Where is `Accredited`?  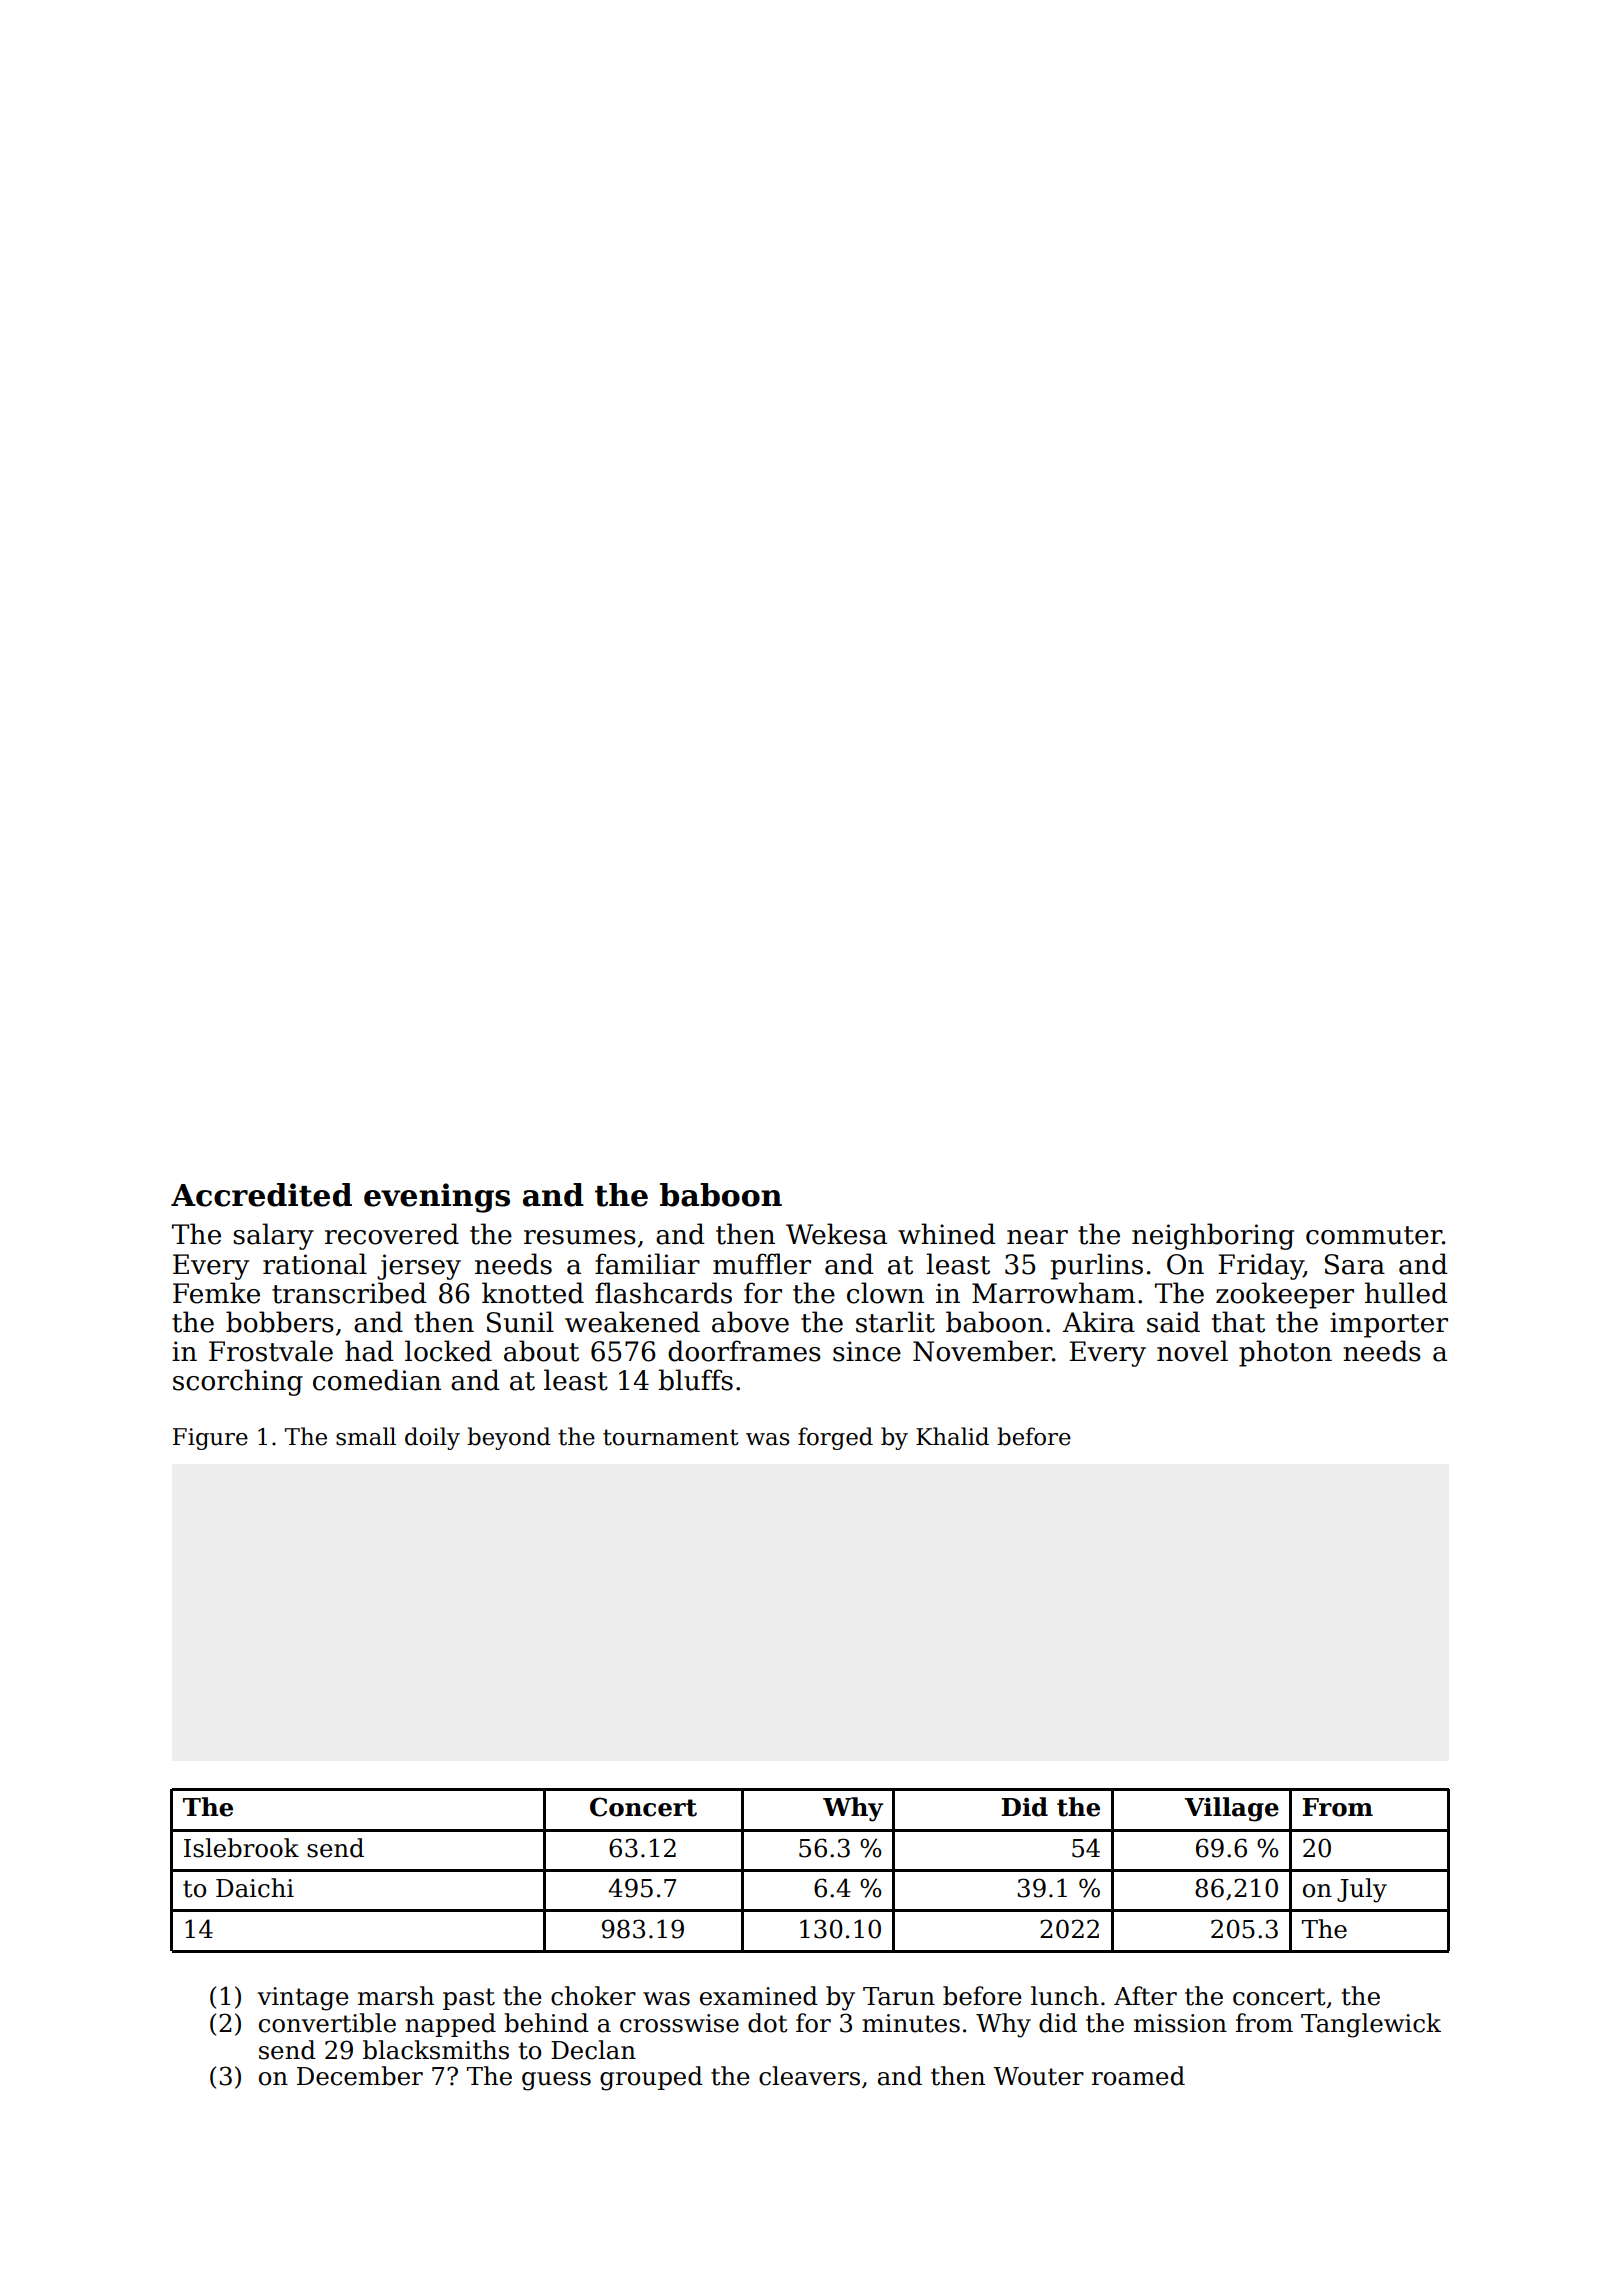
Accredited is located at coordinates (261, 1195).
